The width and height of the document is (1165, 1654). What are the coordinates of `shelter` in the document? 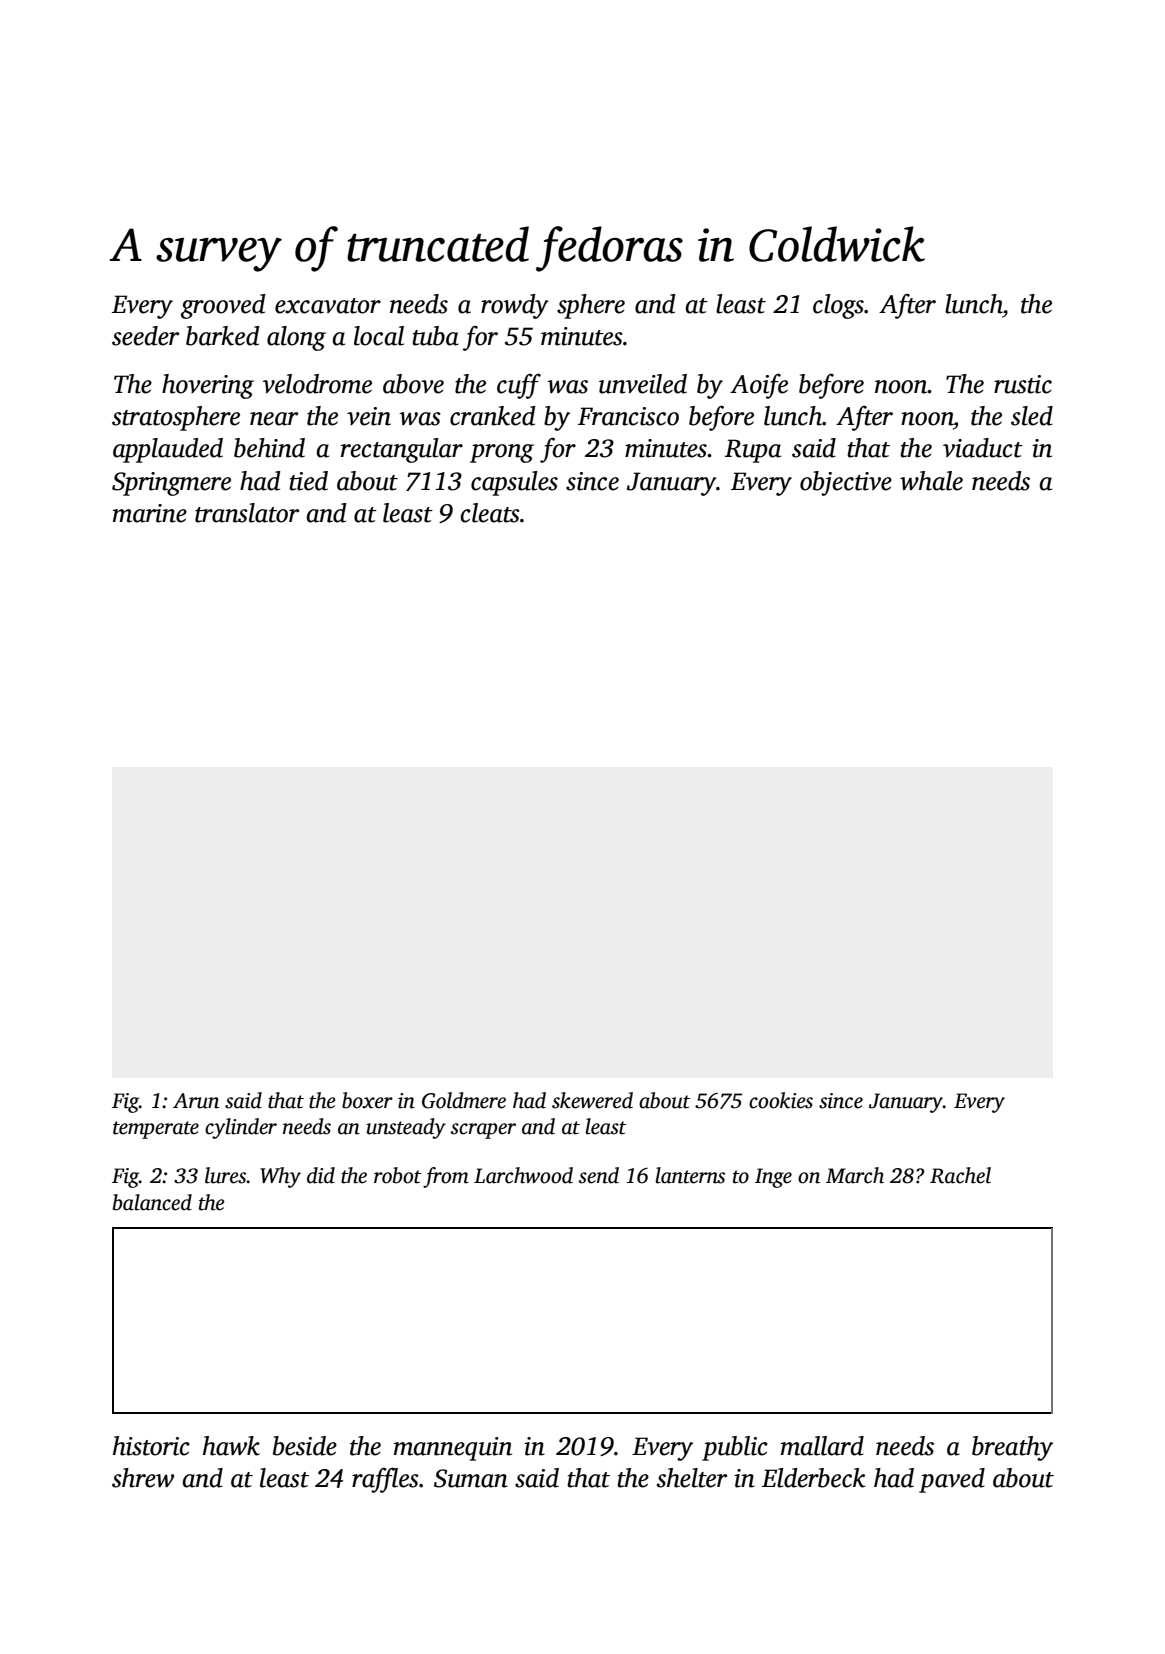 It's located at (692, 1478).
